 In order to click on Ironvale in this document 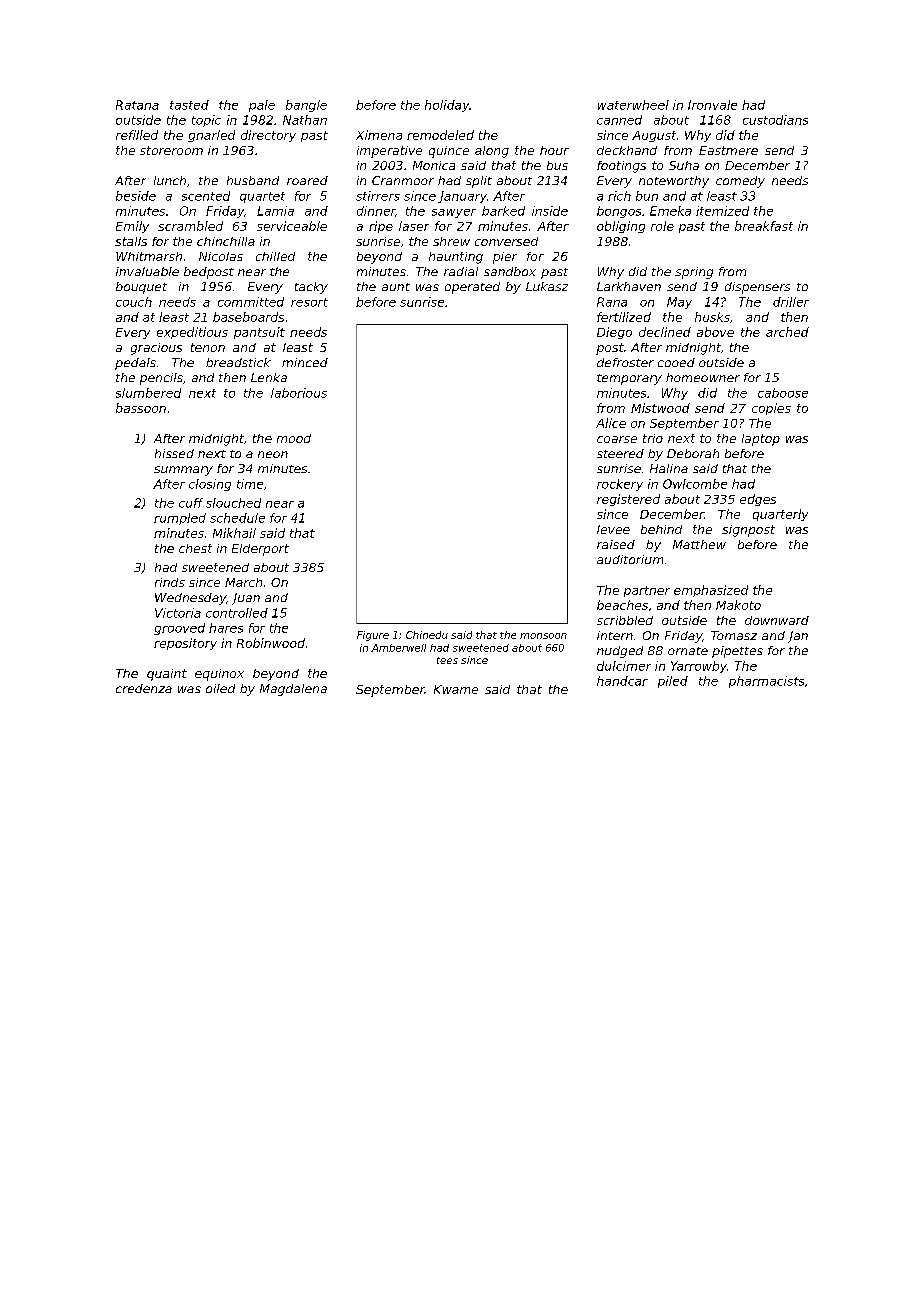, I will do `click(712, 105)`.
